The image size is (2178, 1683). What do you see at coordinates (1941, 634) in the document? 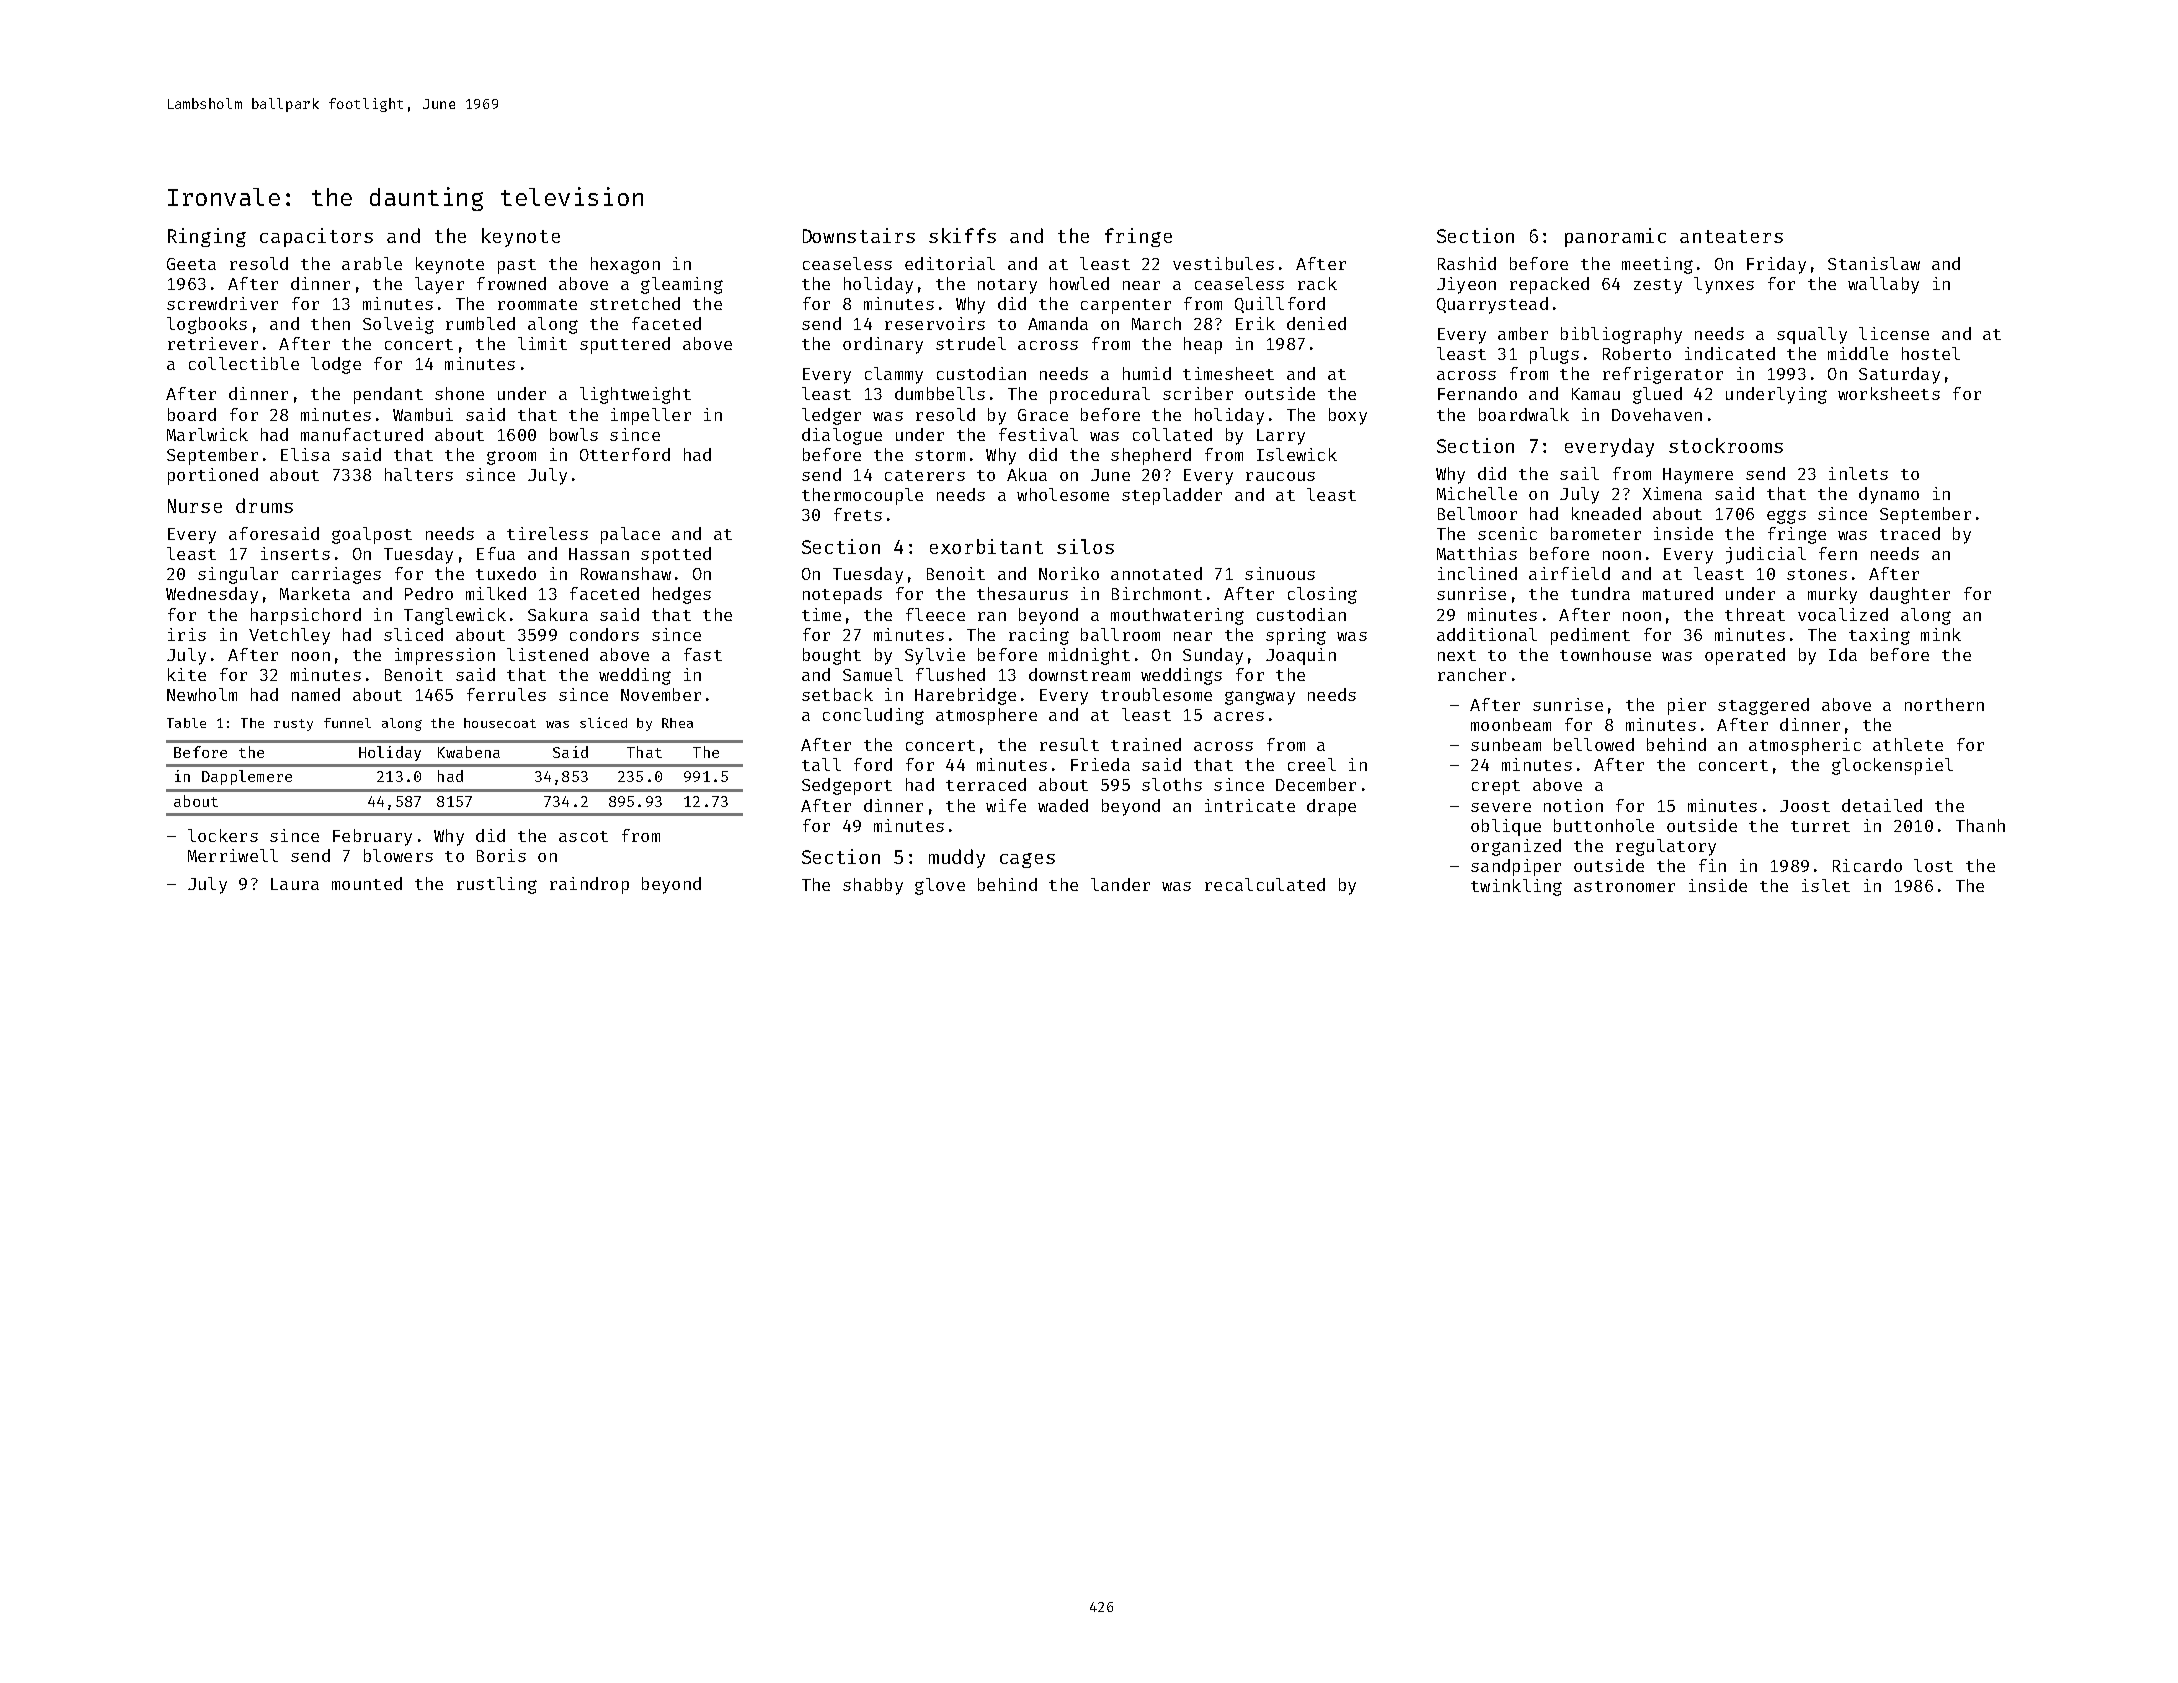
I see `mink` at bounding box center [1941, 634].
